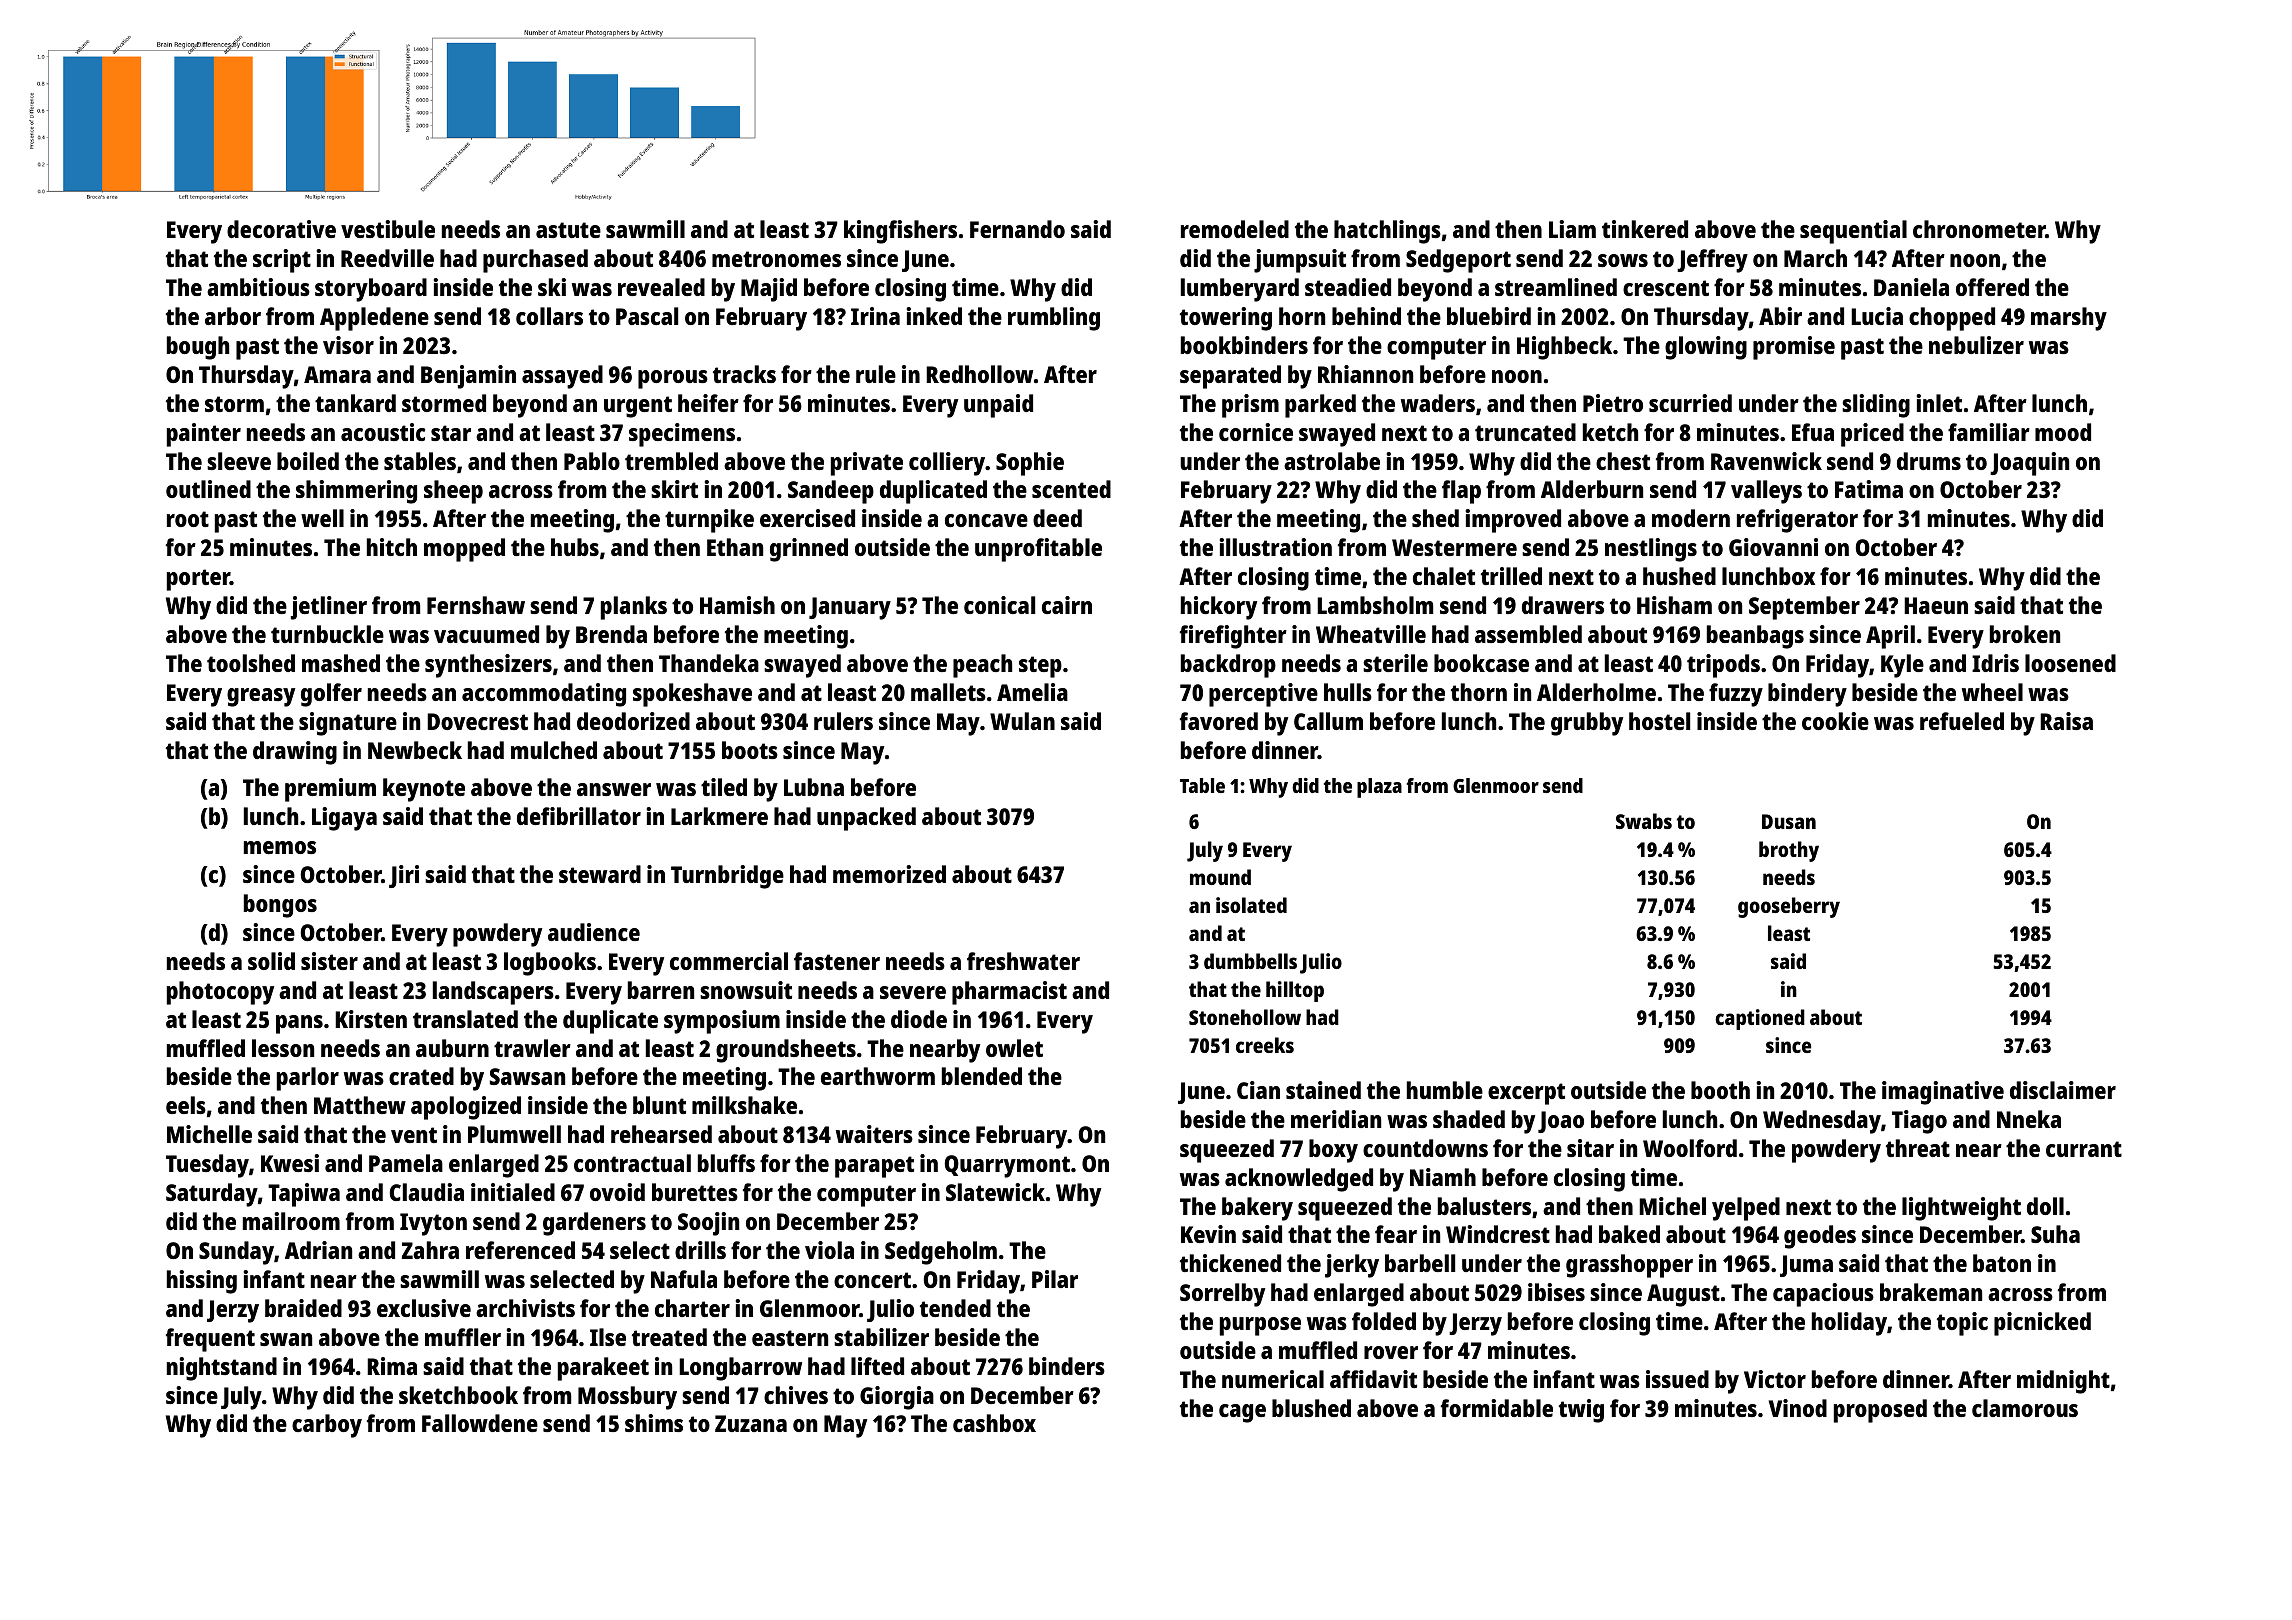  I want to click on Joaquin, so click(2029, 464).
